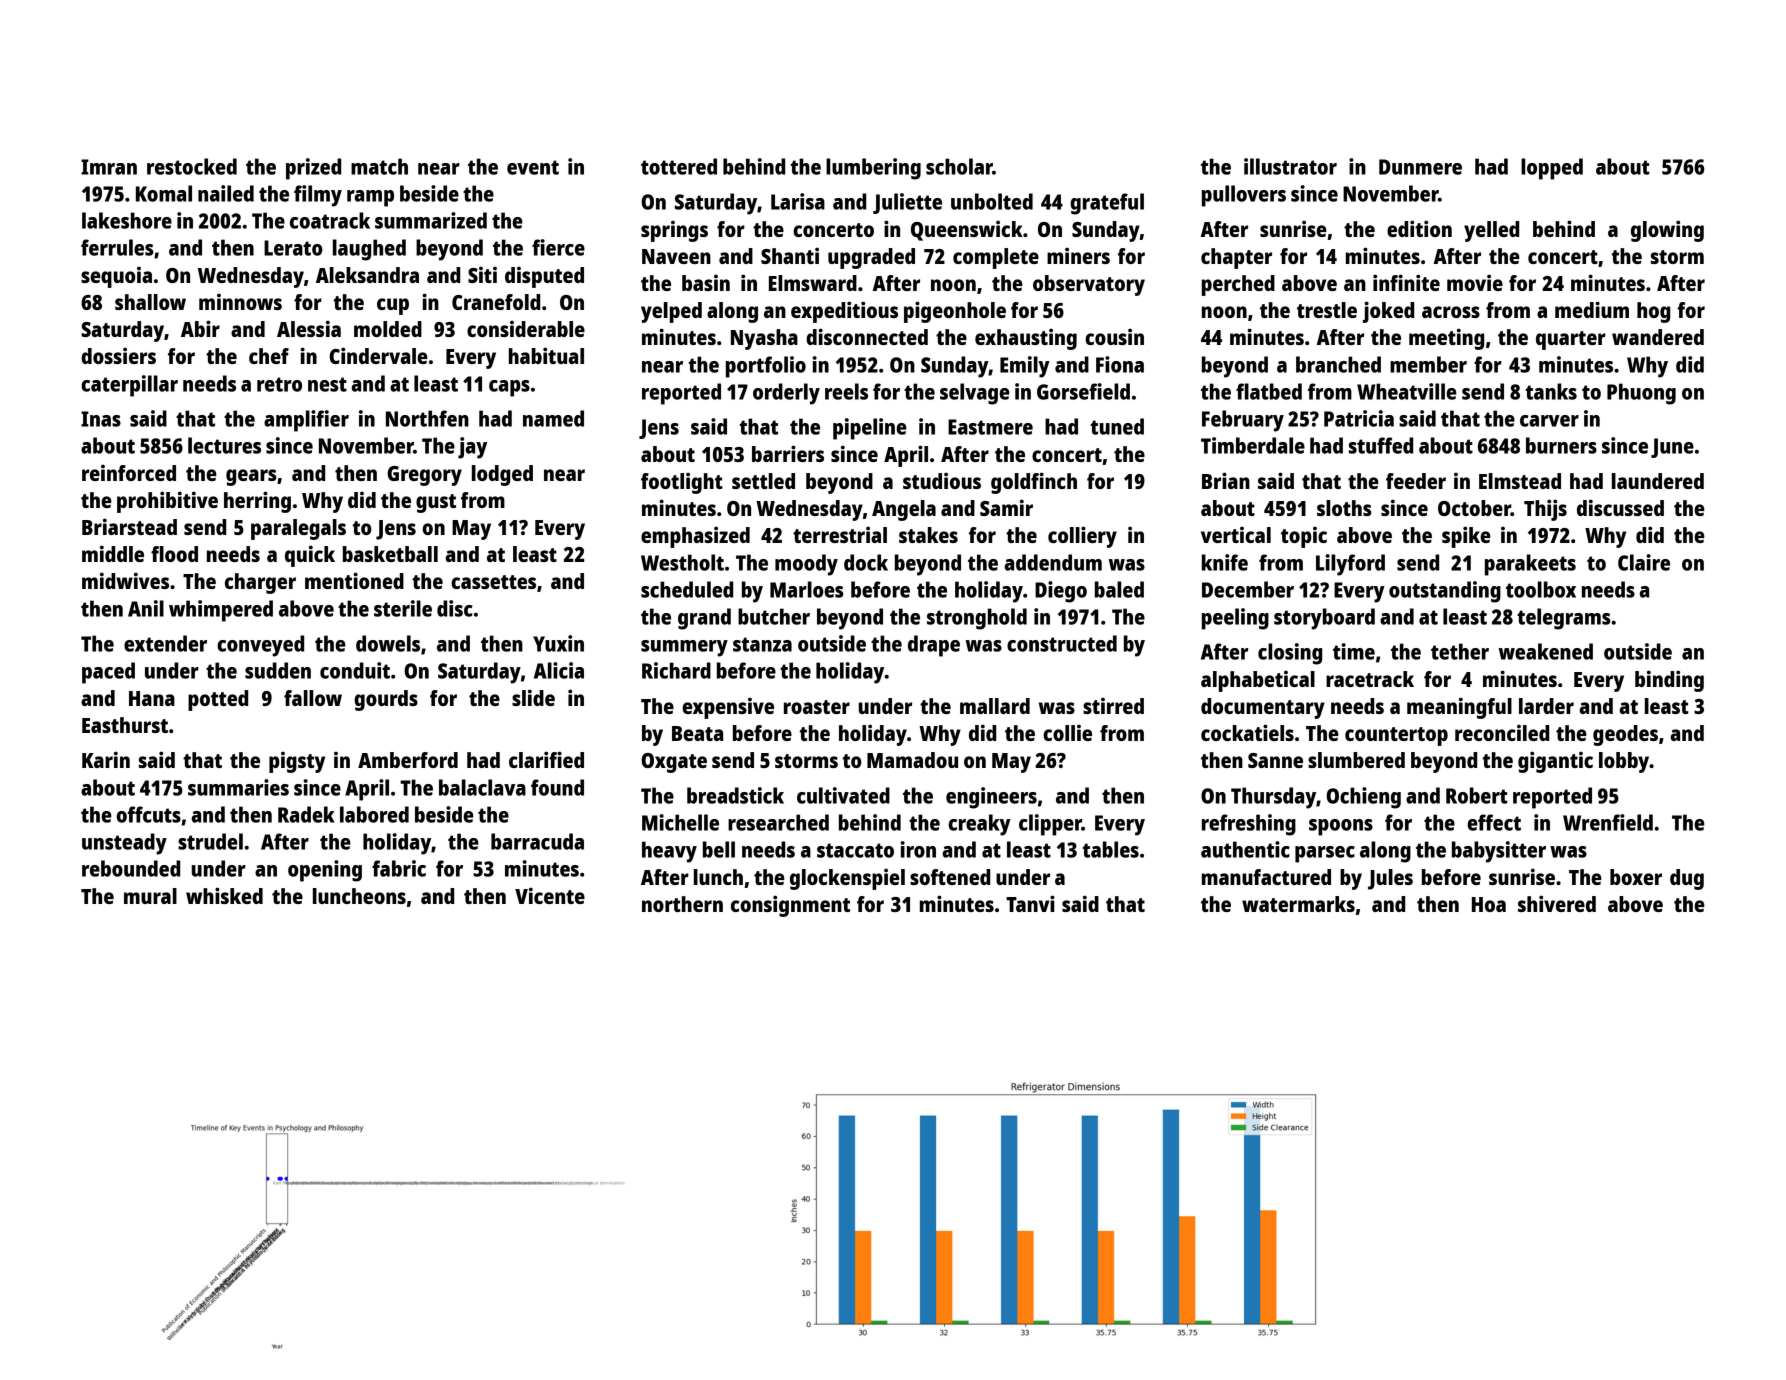 The height and width of the image is (1380, 1786). What do you see at coordinates (108, 673) in the image?
I see `paced` at bounding box center [108, 673].
